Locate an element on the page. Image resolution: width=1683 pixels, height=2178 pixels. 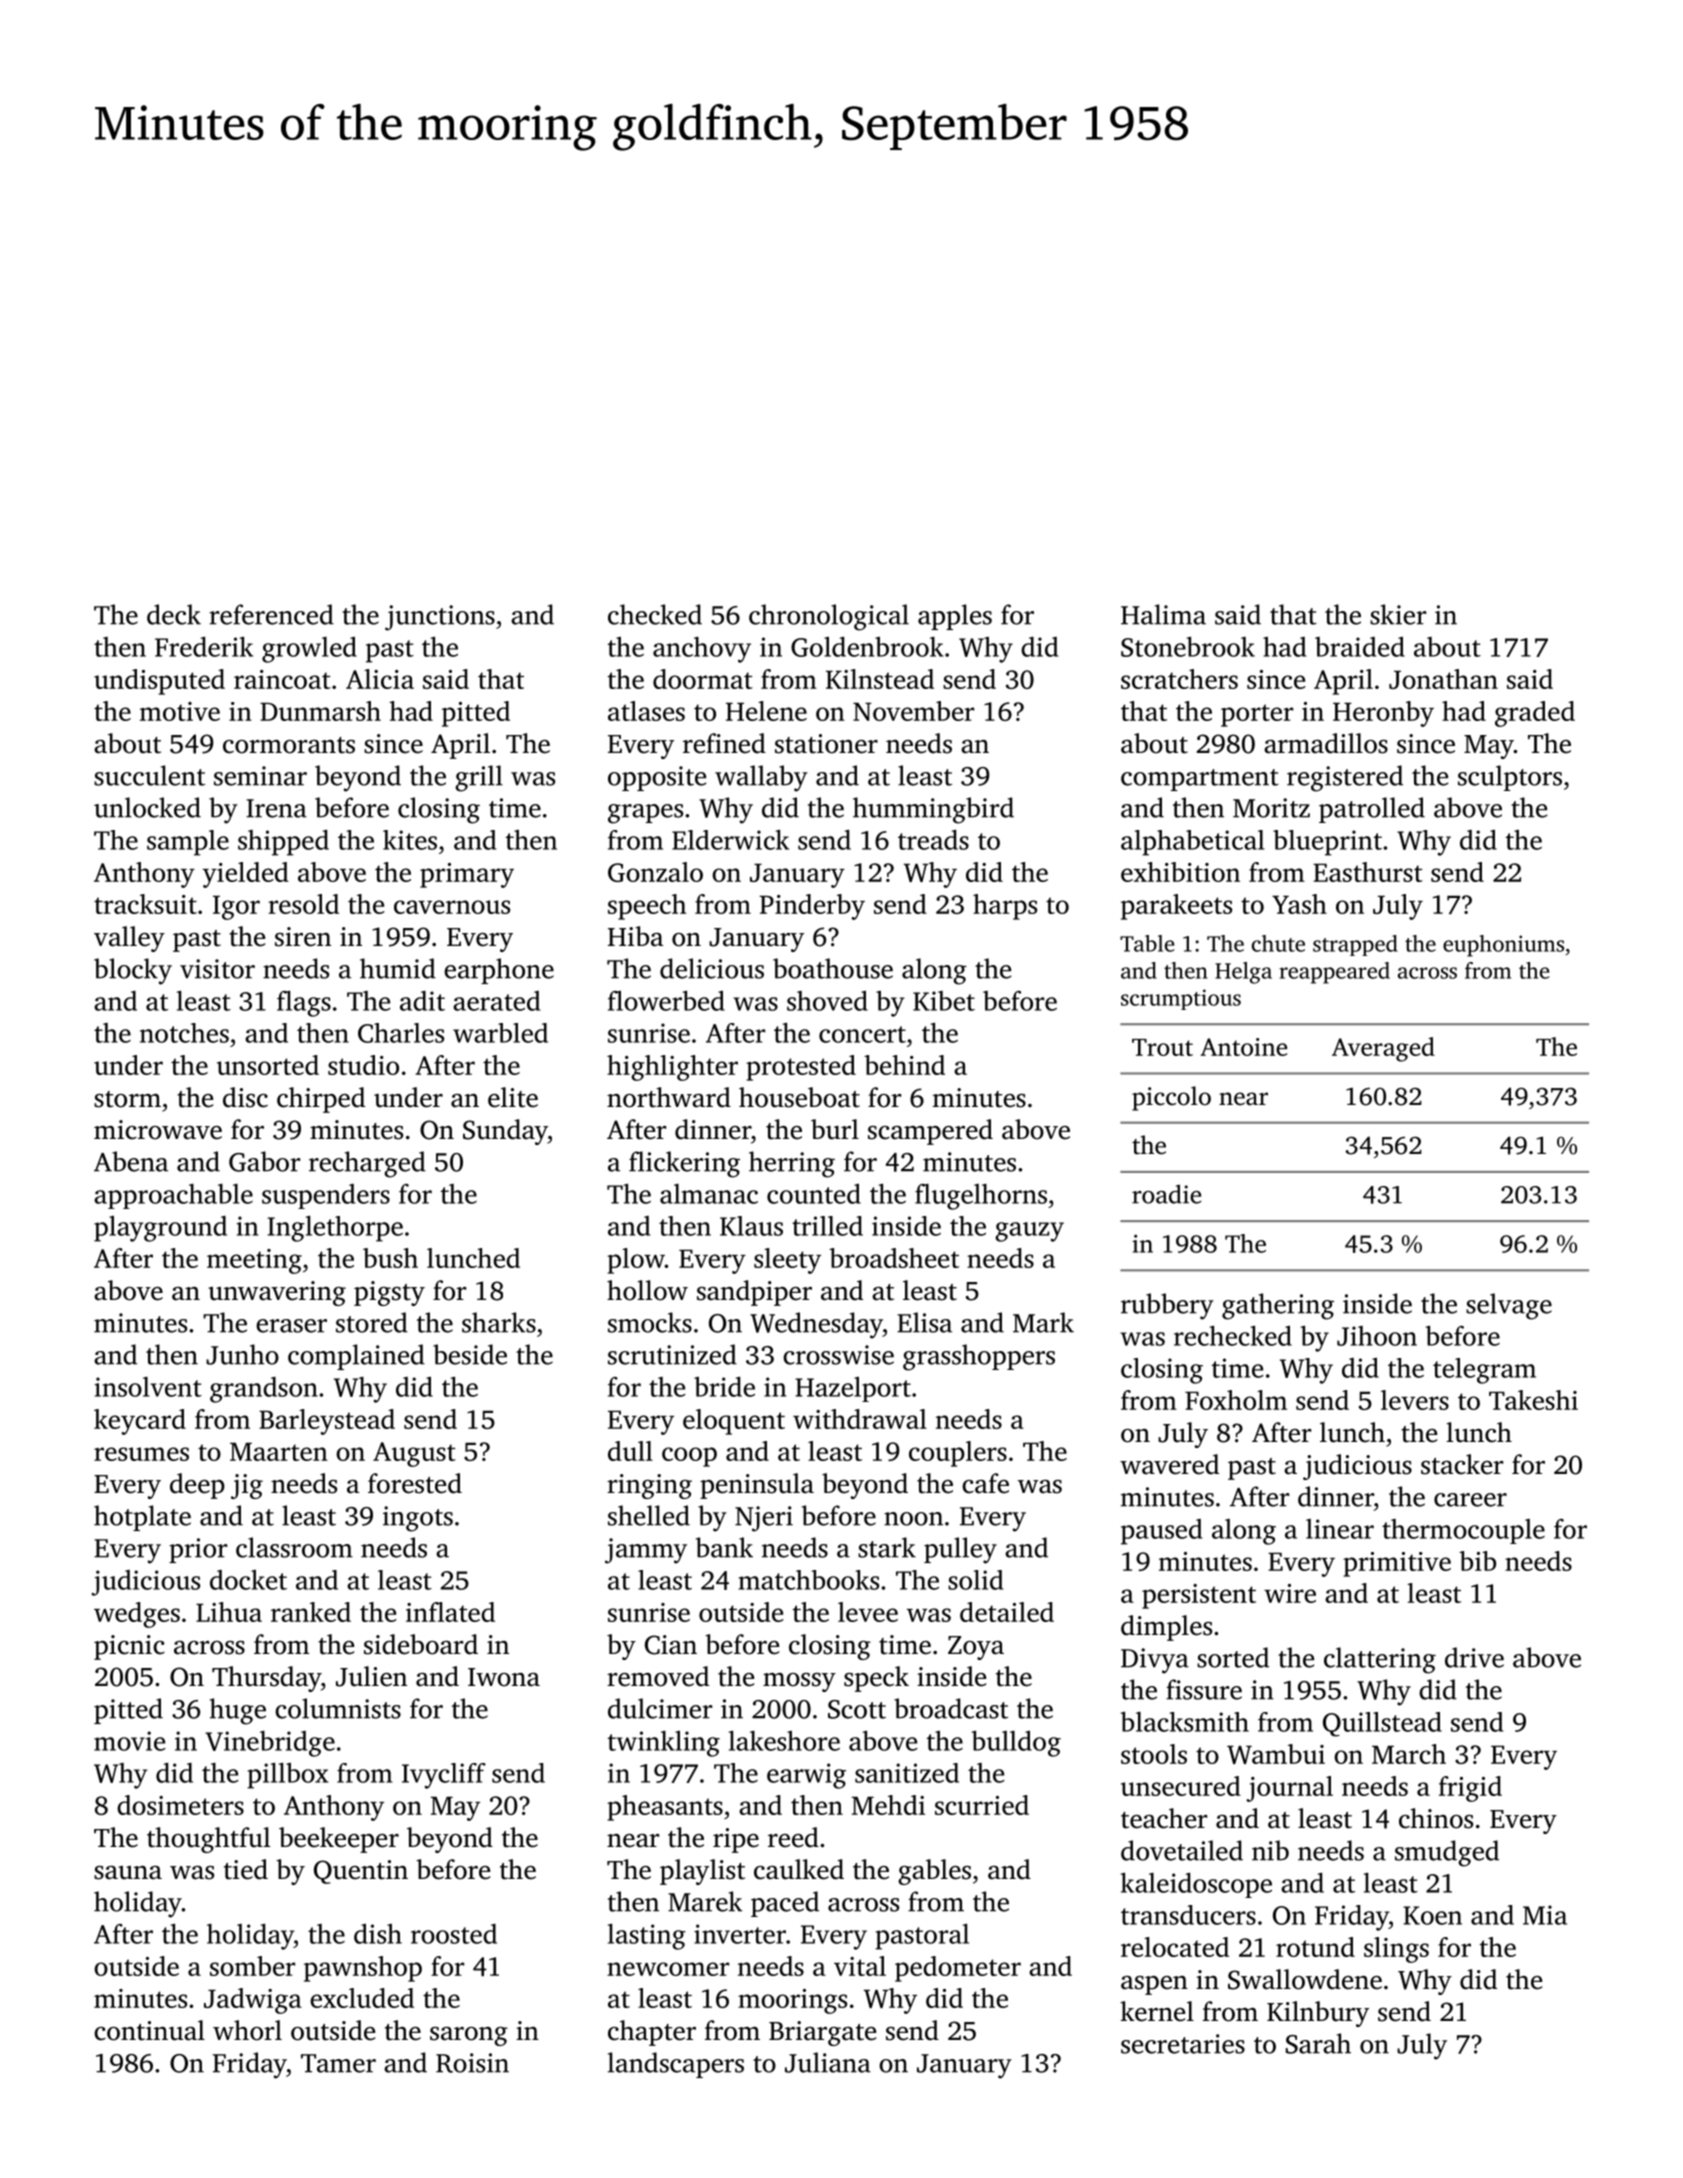
harps is located at coordinates (1005, 907).
